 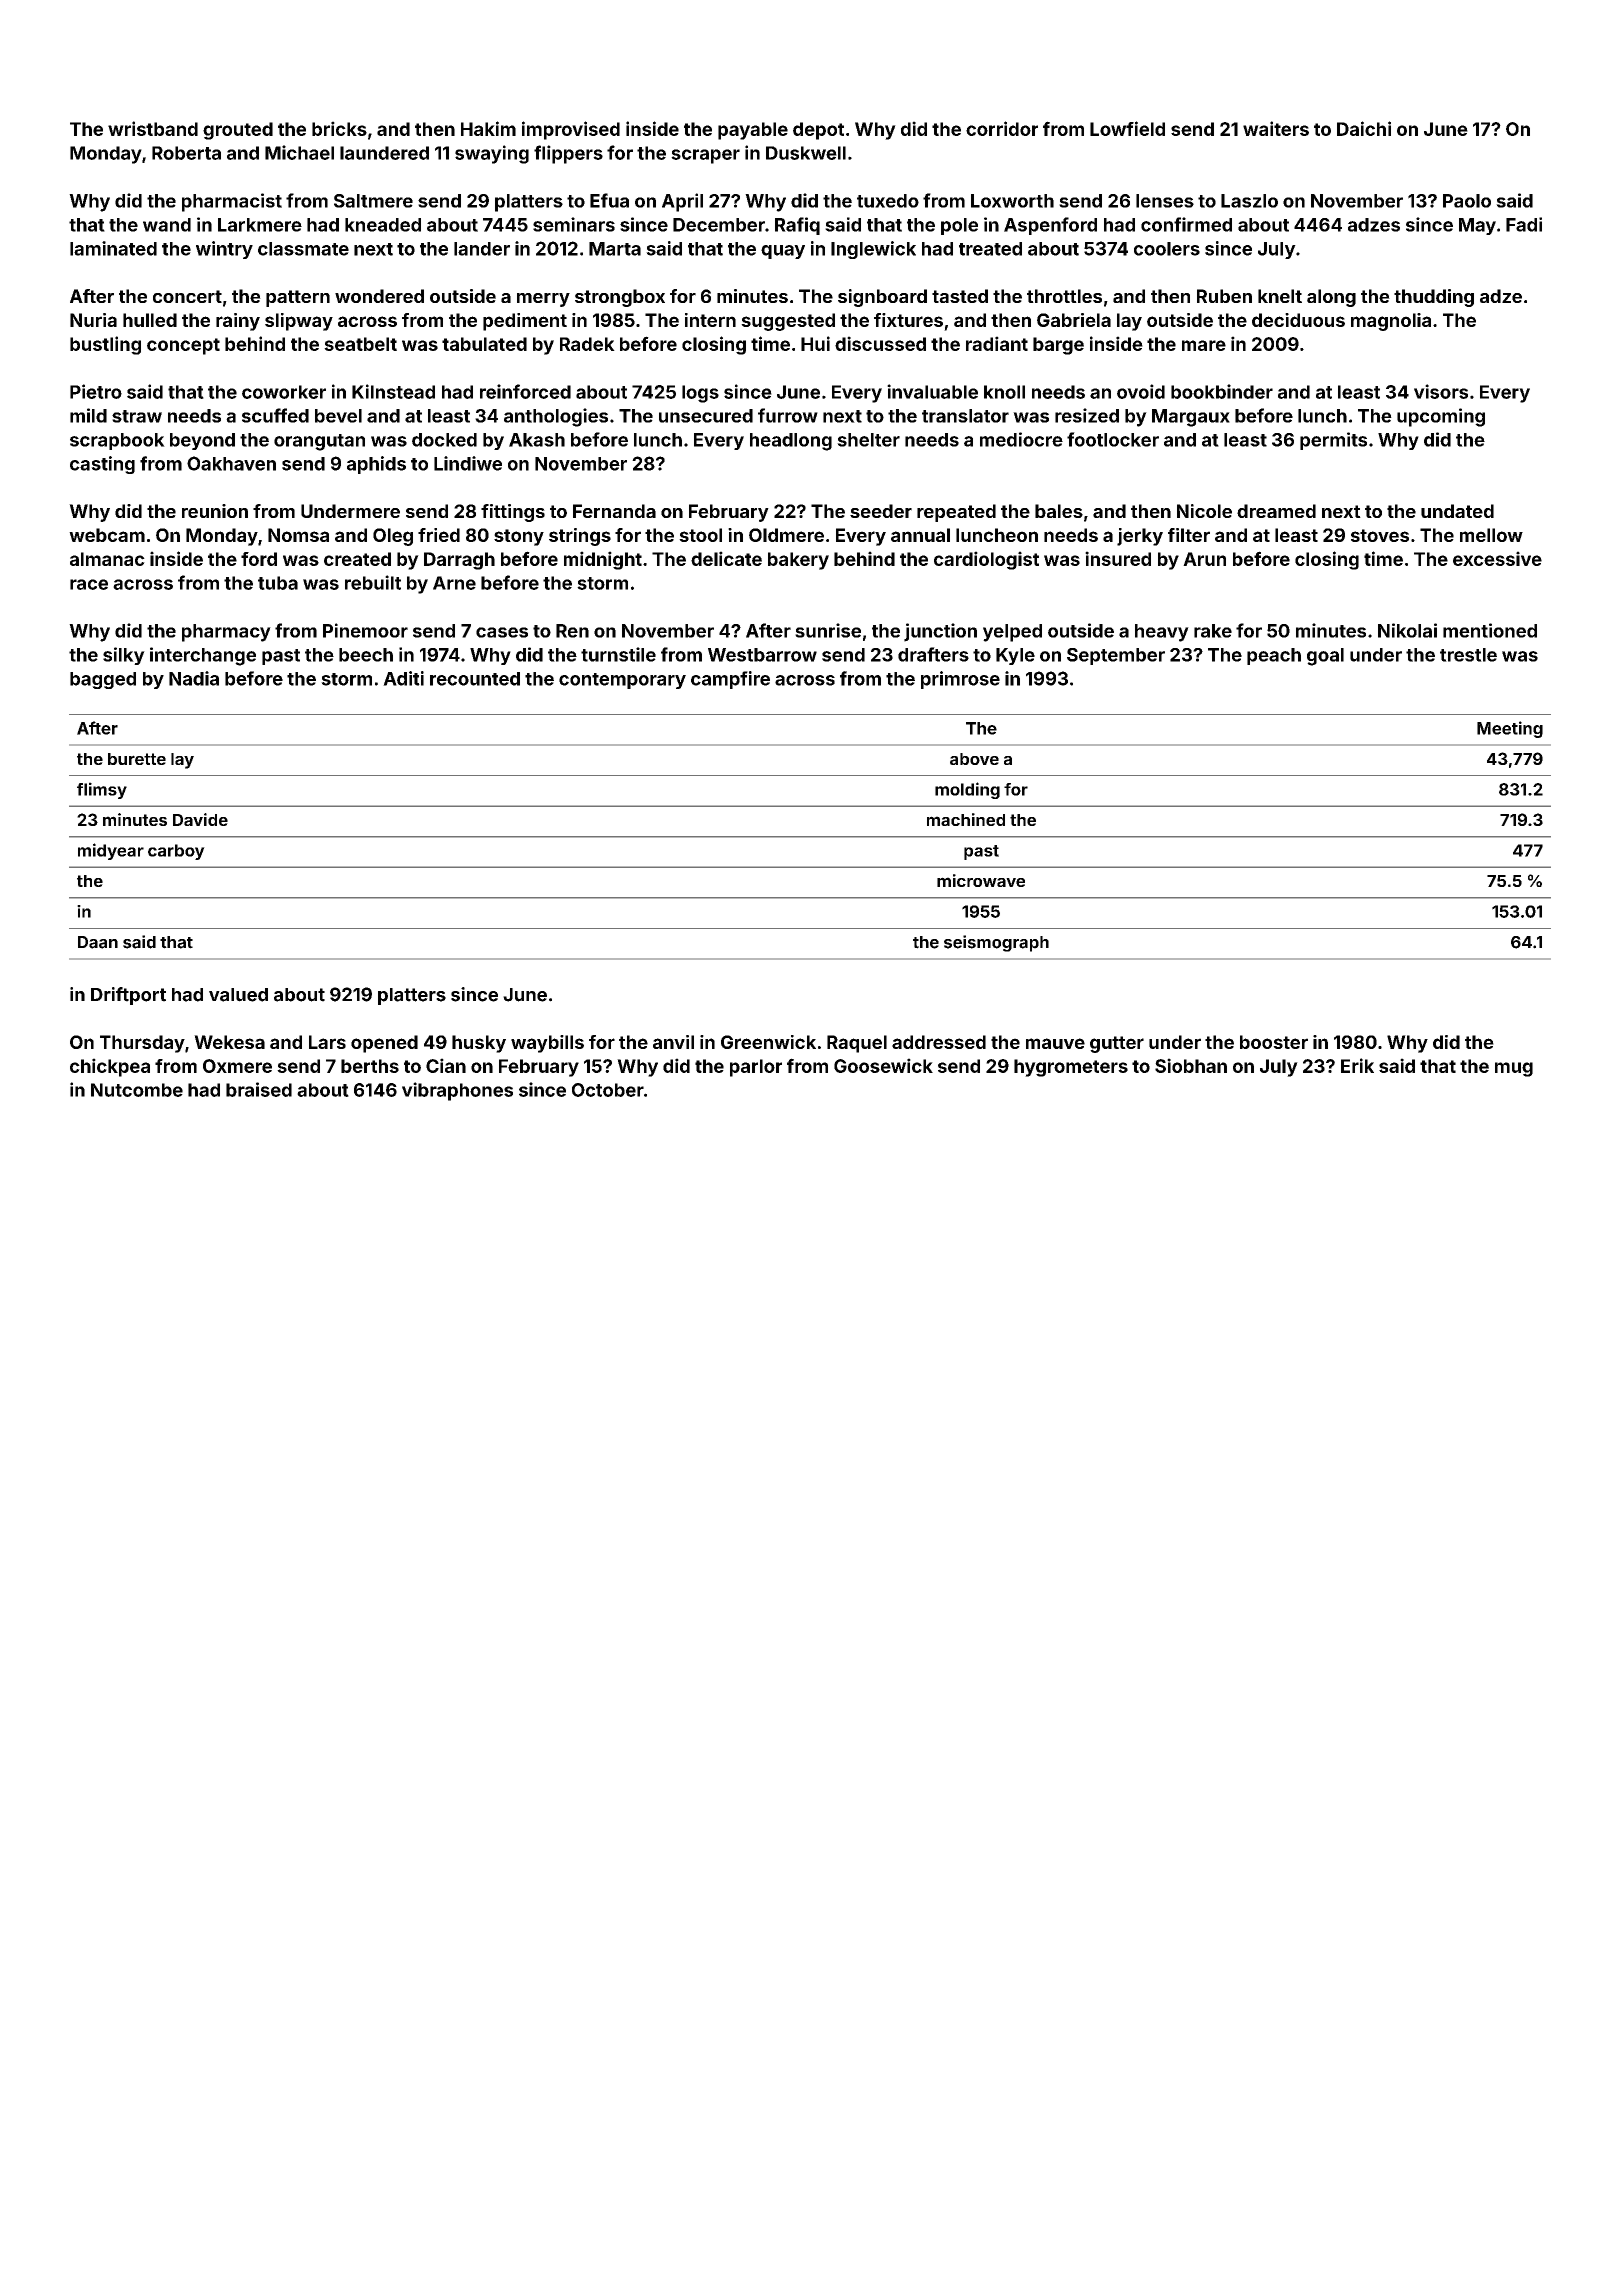 I want to click on wristband, so click(x=153, y=128).
